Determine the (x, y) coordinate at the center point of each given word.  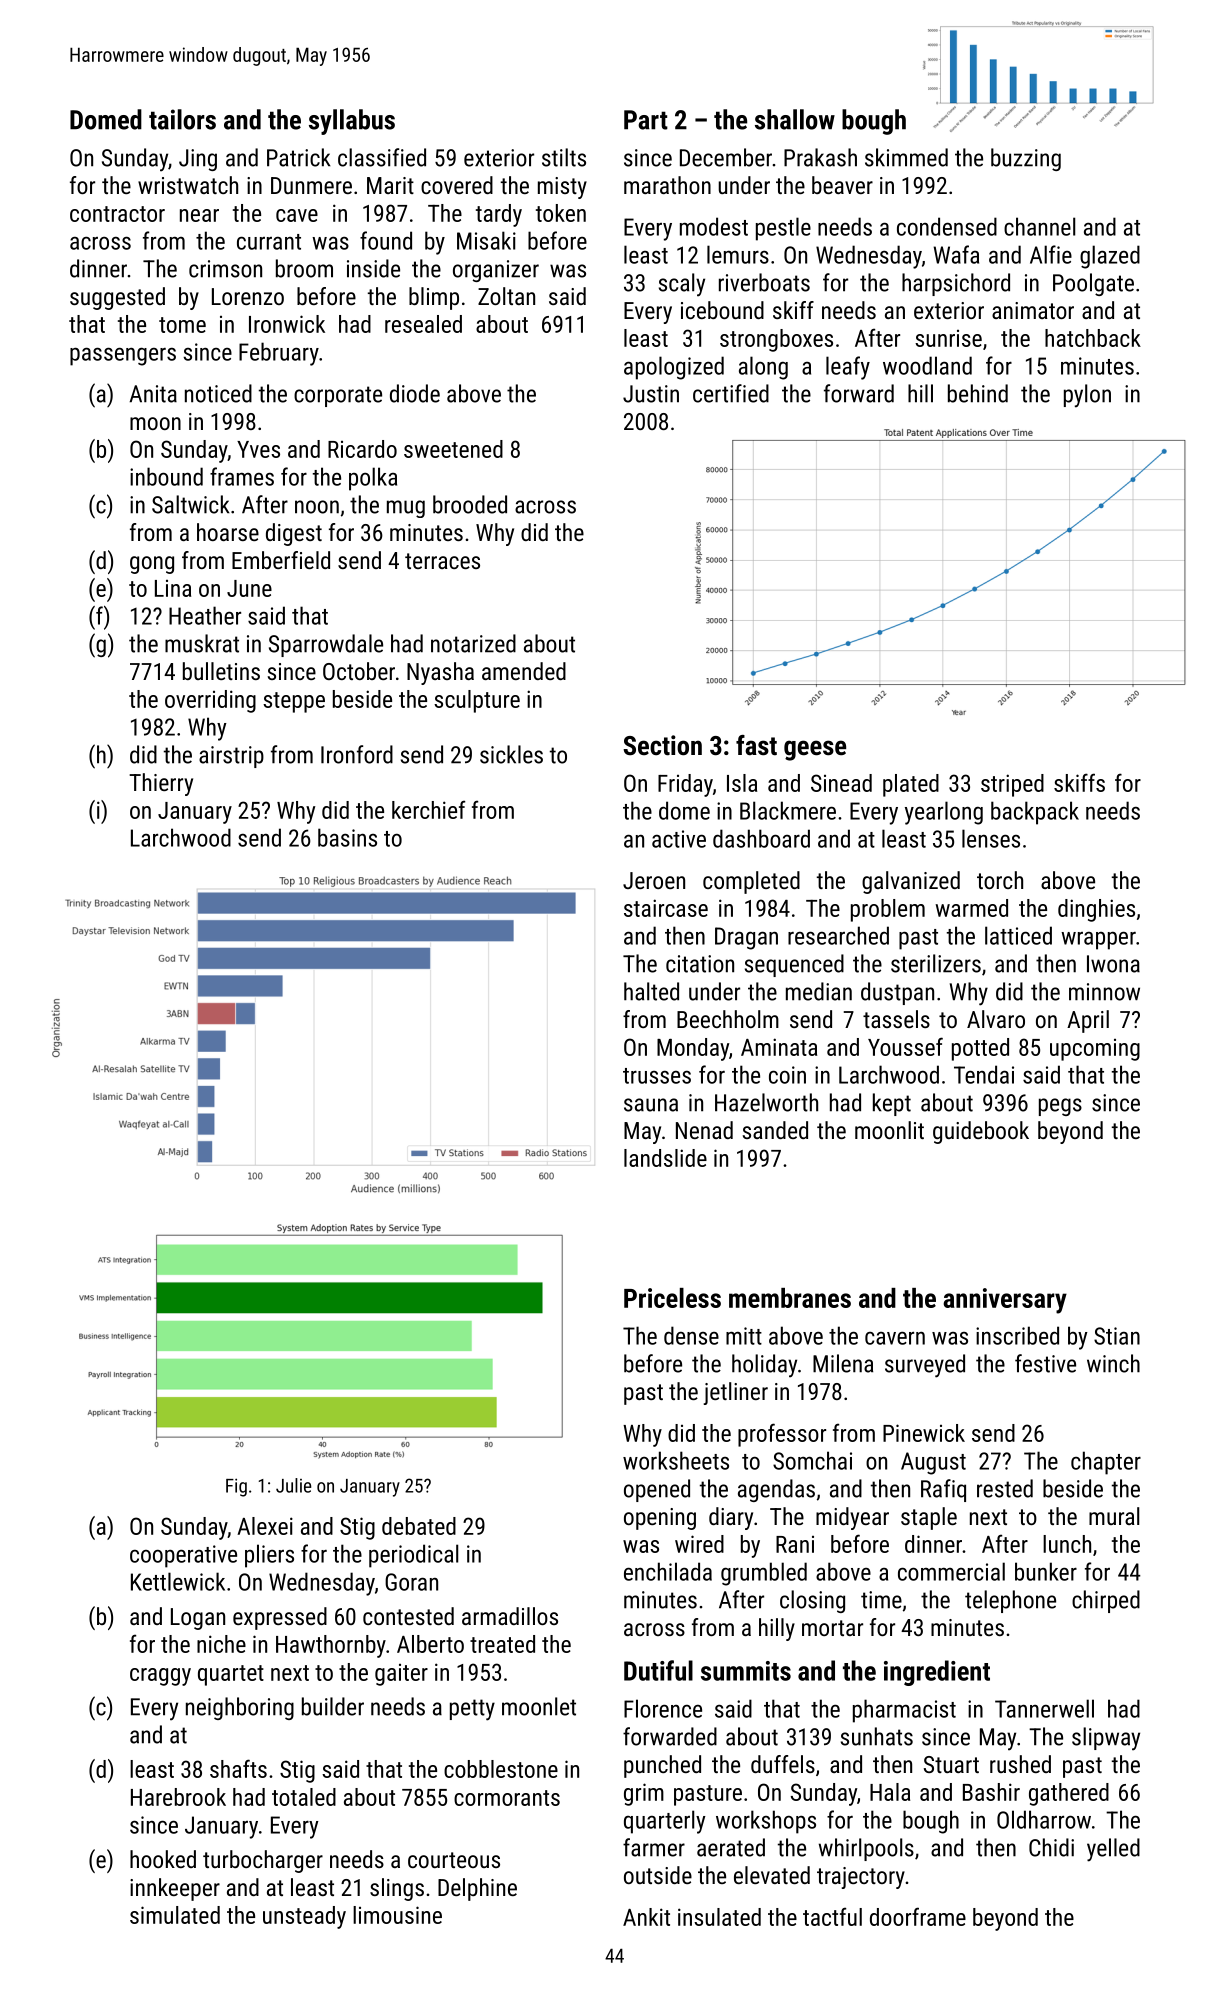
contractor (117, 214)
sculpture (477, 701)
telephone (1010, 1601)
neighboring (240, 1708)
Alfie (1051, 254)
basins (347, 837)
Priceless (672, 1298)
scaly (682, 285)
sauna (651, 1105)
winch (1113, 1363)
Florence (663, 1708)
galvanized (911, 882)
